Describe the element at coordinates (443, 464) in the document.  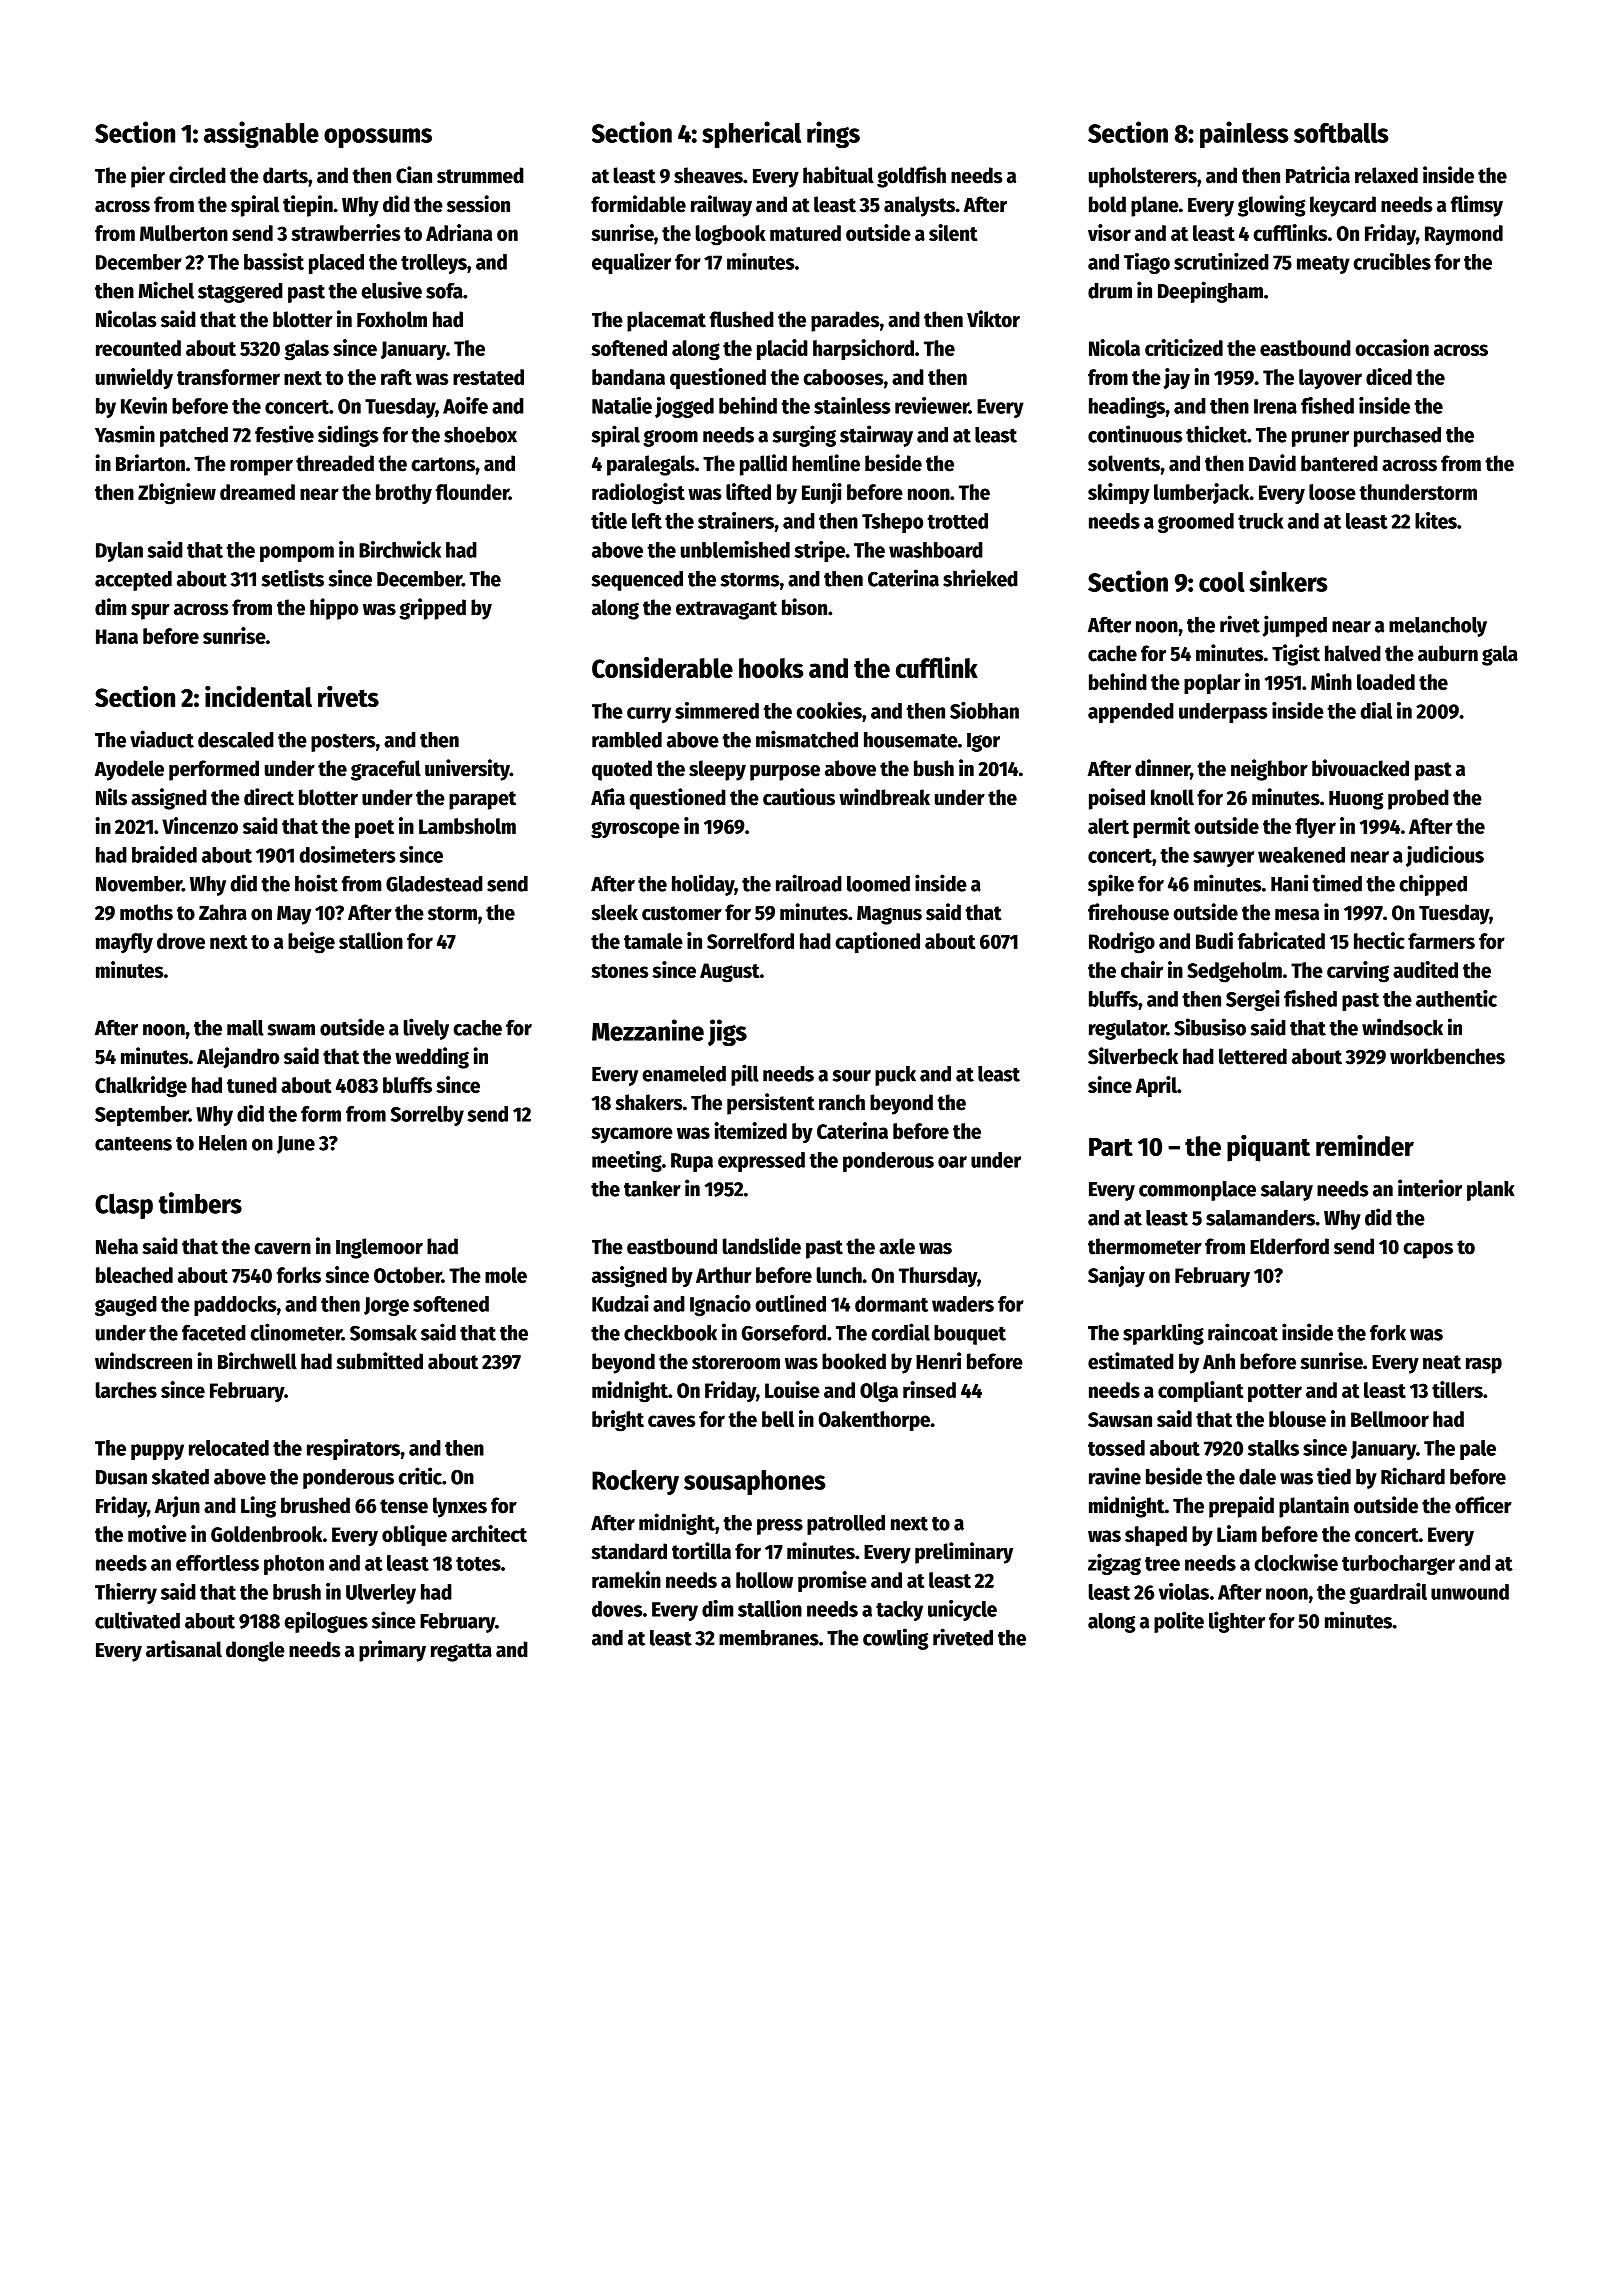
I see `cartons` at that location.
